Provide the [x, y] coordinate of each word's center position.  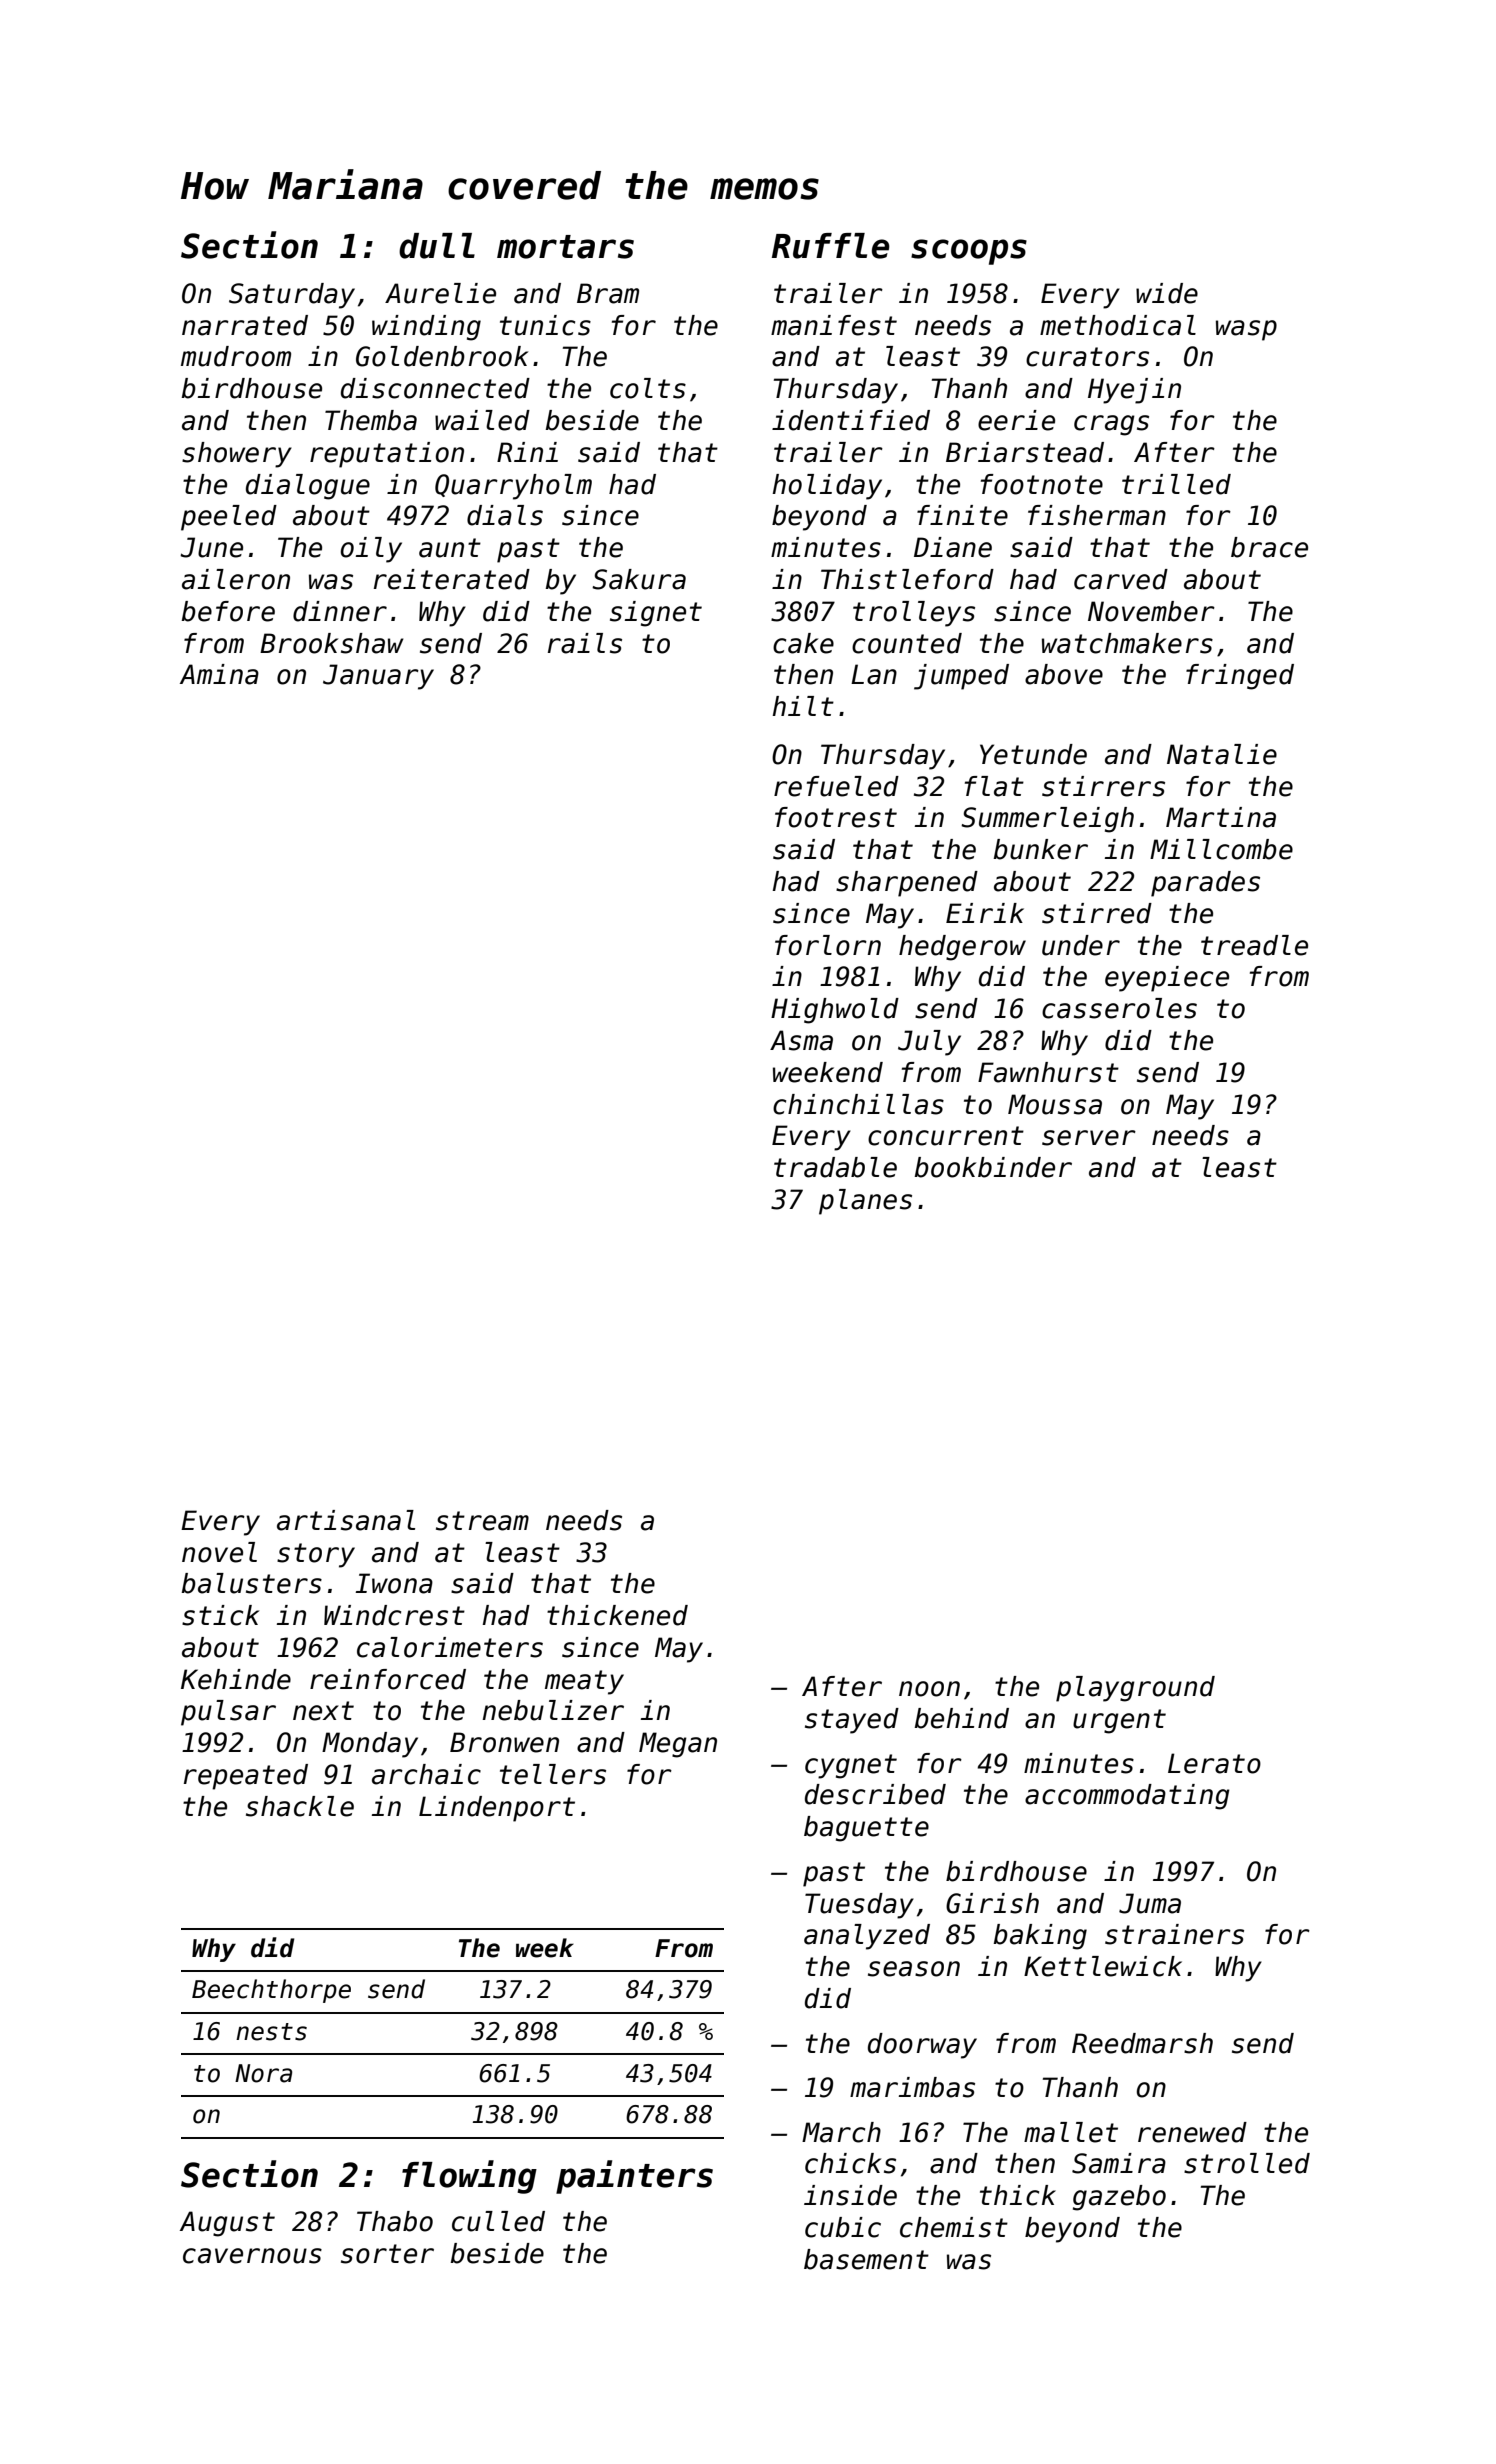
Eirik [985, 913]
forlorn [828, 945]
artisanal [346, 1520]
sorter [387, 2254]
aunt [450, 548]
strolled [1247, 2163]
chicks [850, 2163]
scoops [969, 252]
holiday [827, 487]
